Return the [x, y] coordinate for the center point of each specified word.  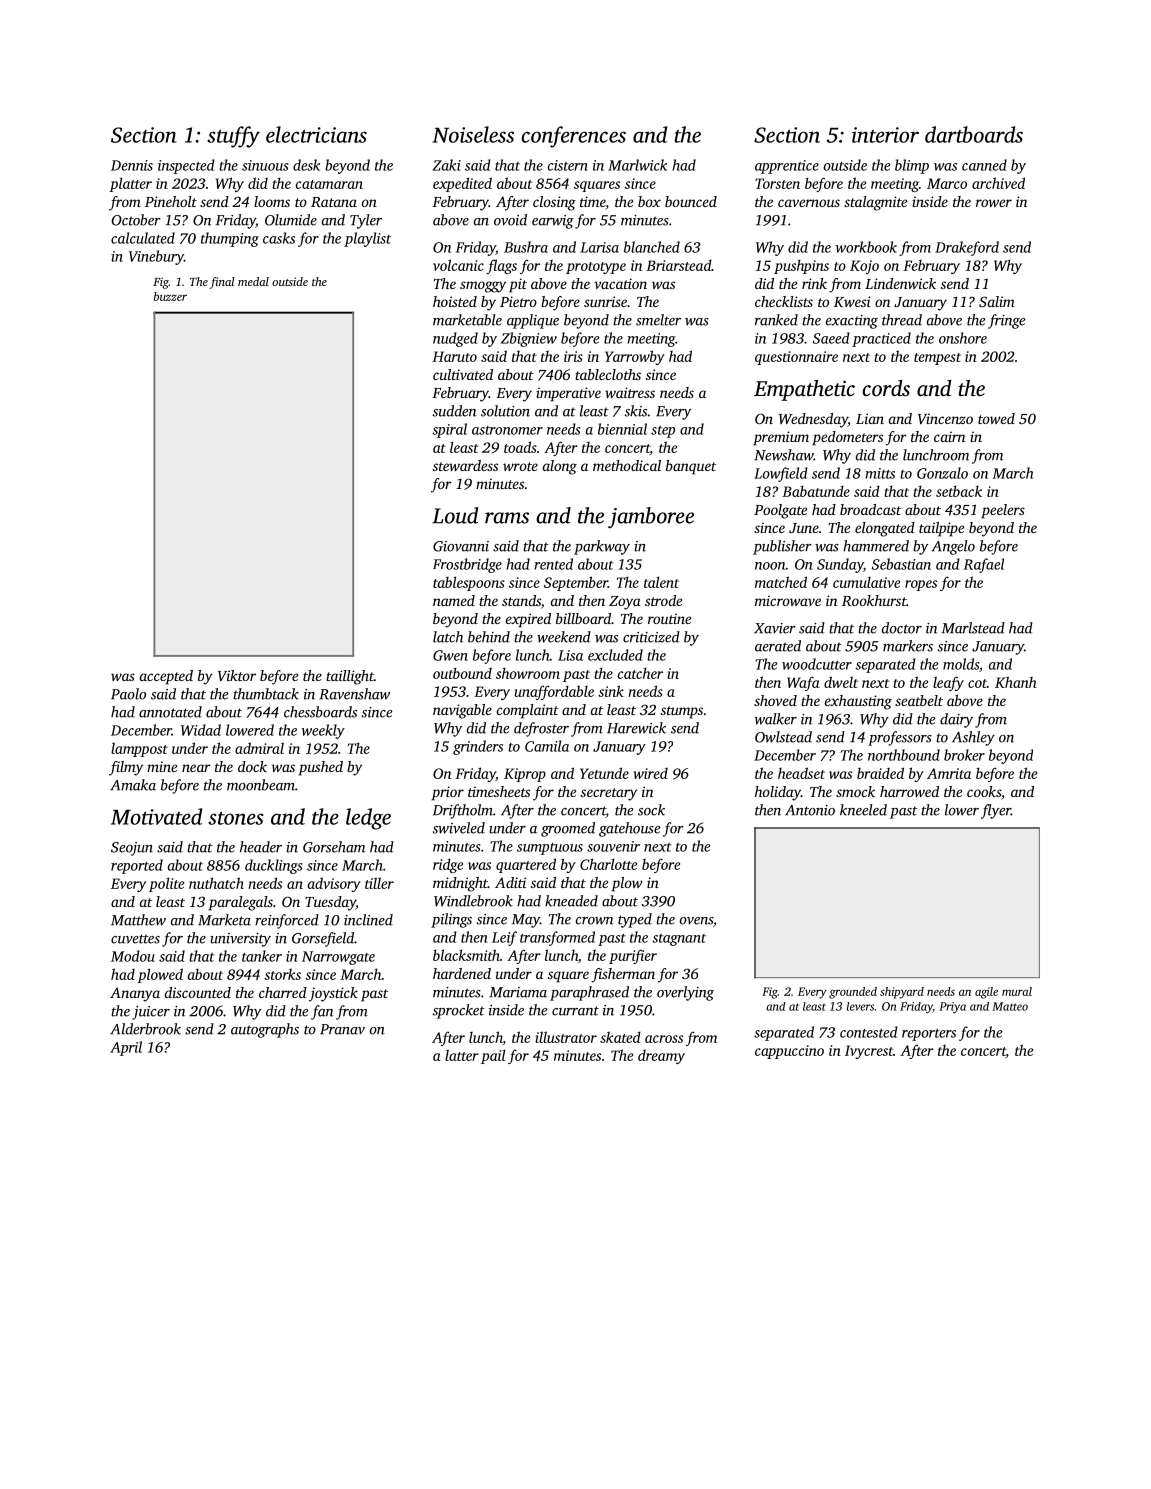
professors [900, 738]
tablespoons [469, 583]
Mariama [518, 992]
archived [998, 183]
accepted [166, 677]
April [126, 1048]
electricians [316, 134]
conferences [573, 137]
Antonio [810, 810]
